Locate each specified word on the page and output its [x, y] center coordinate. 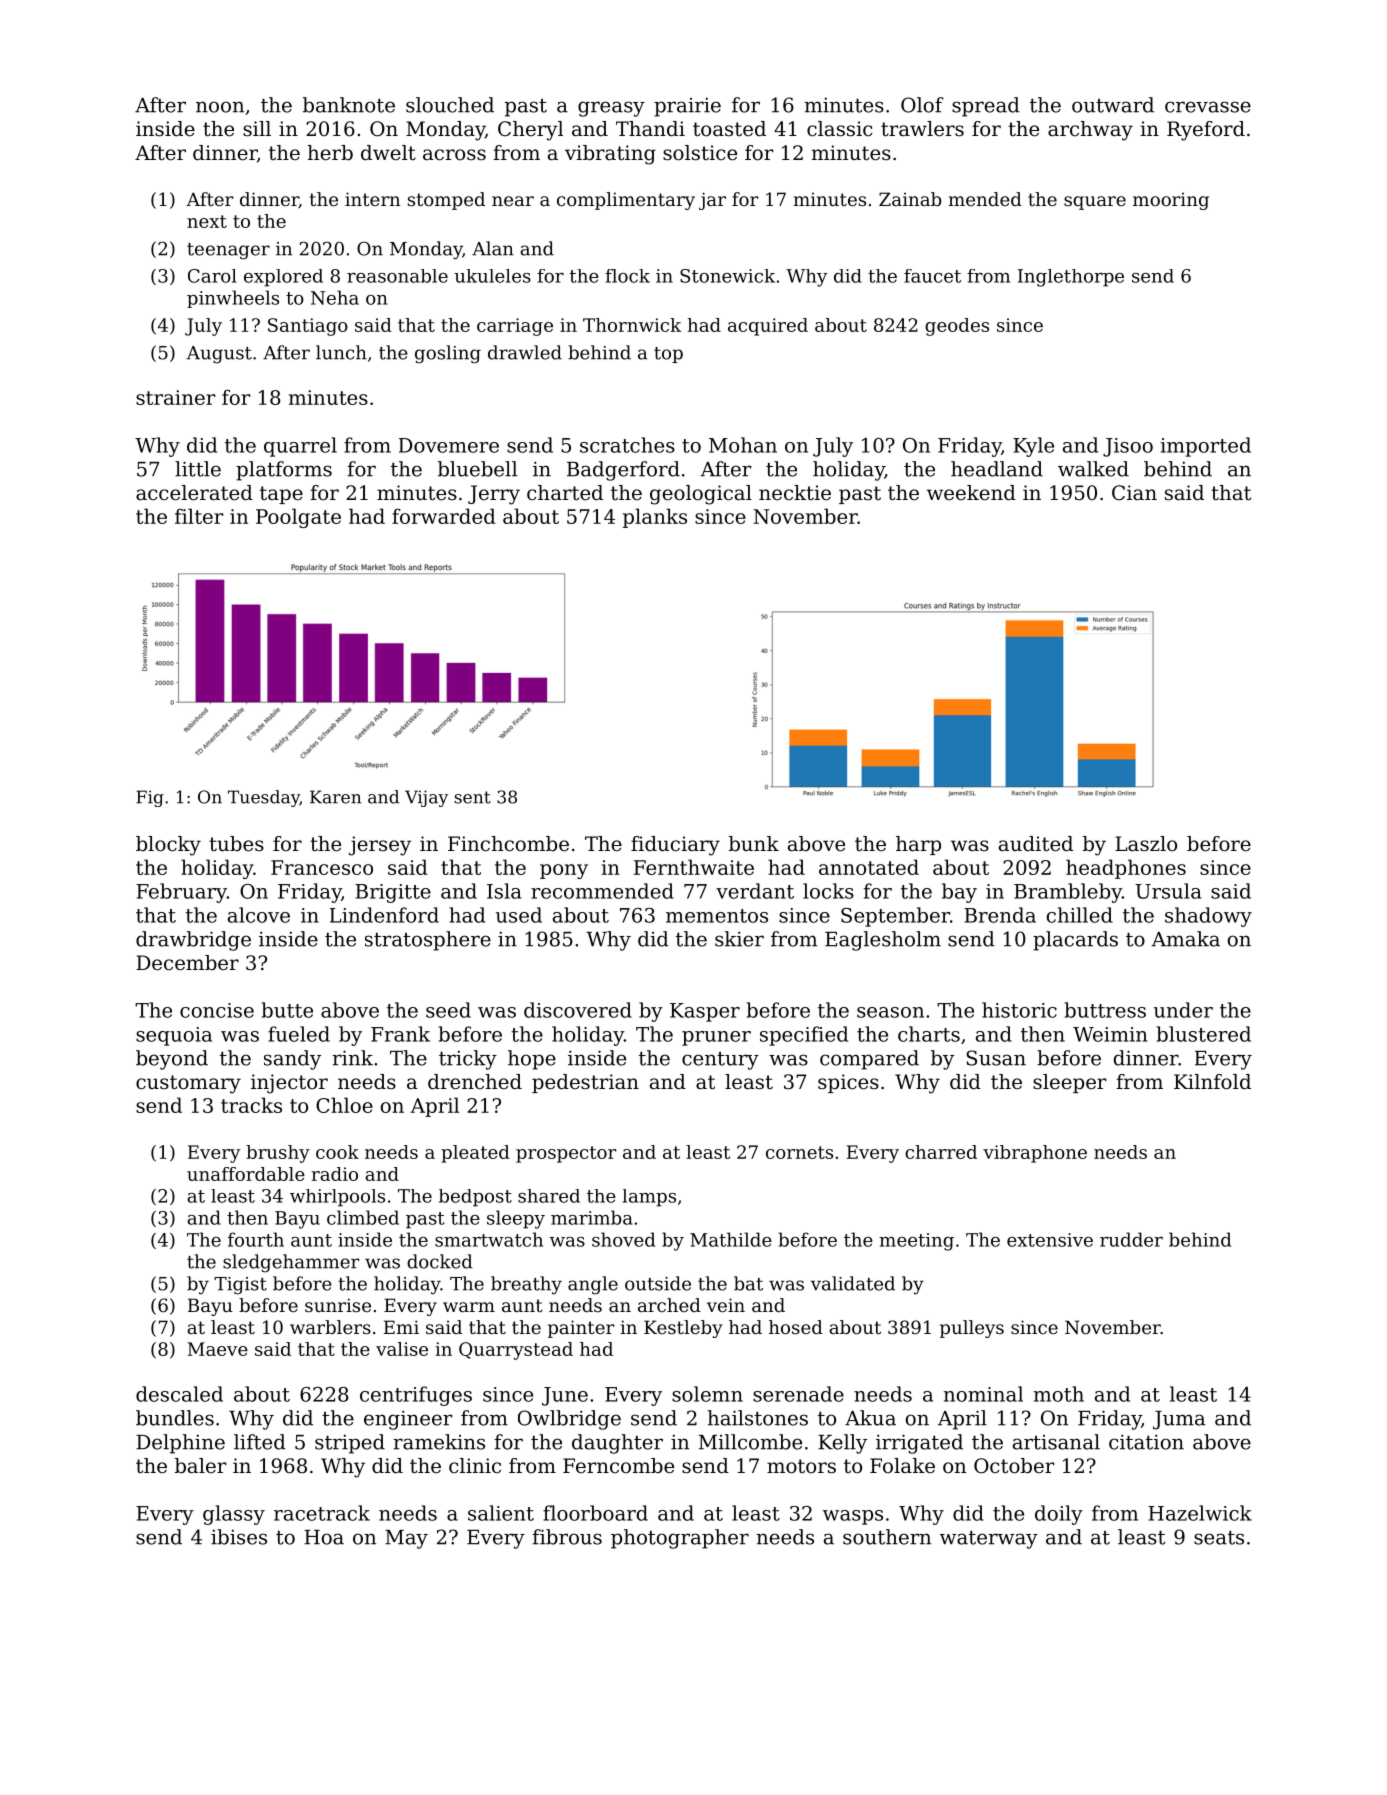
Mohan [743, 445]
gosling [448, 354]
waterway [989, 1540]
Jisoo [1128, 447]
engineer [408, 1420]
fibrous [567, 1537]
